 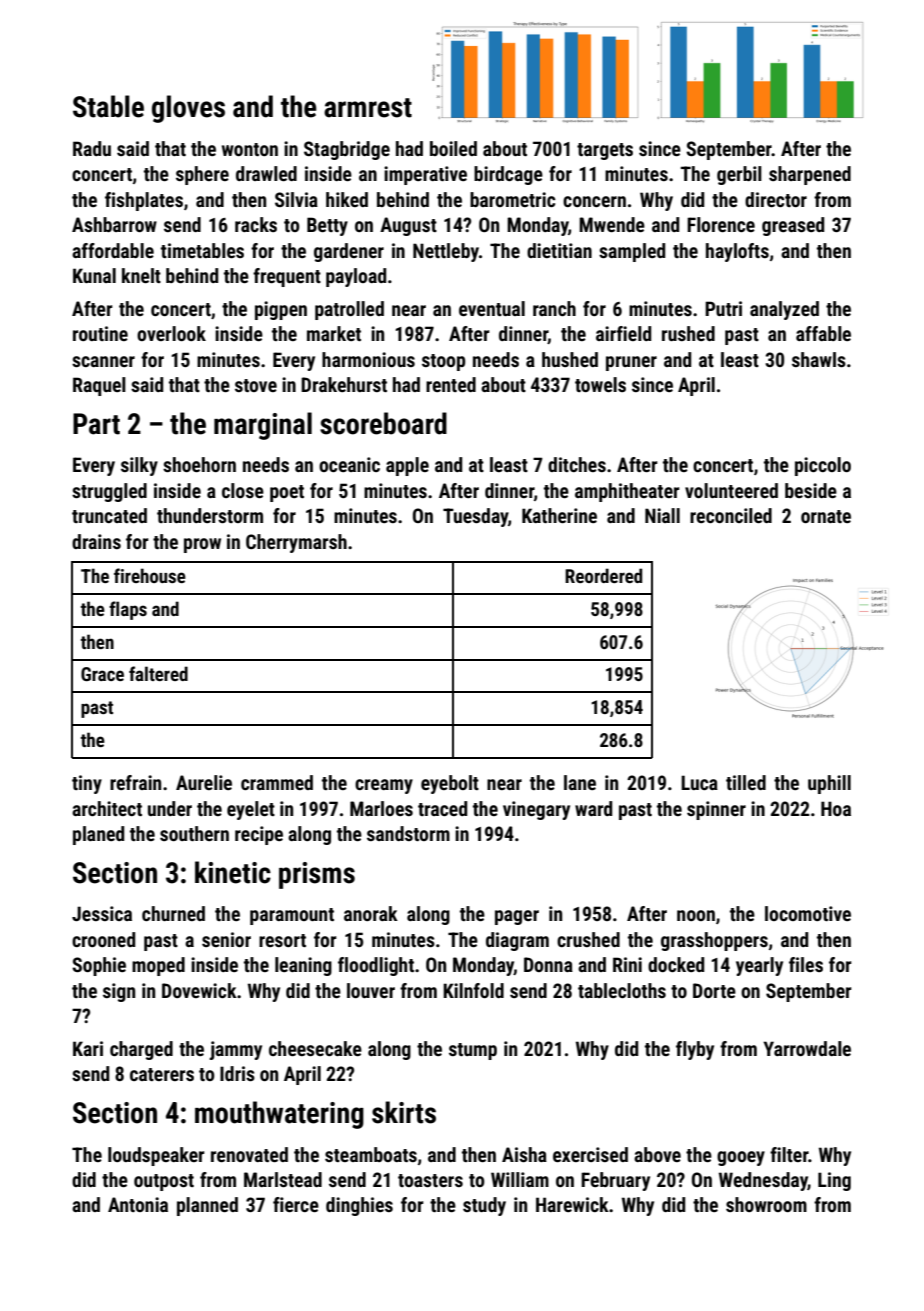 I want to click on locomotive, so click(x=808, y=913).
